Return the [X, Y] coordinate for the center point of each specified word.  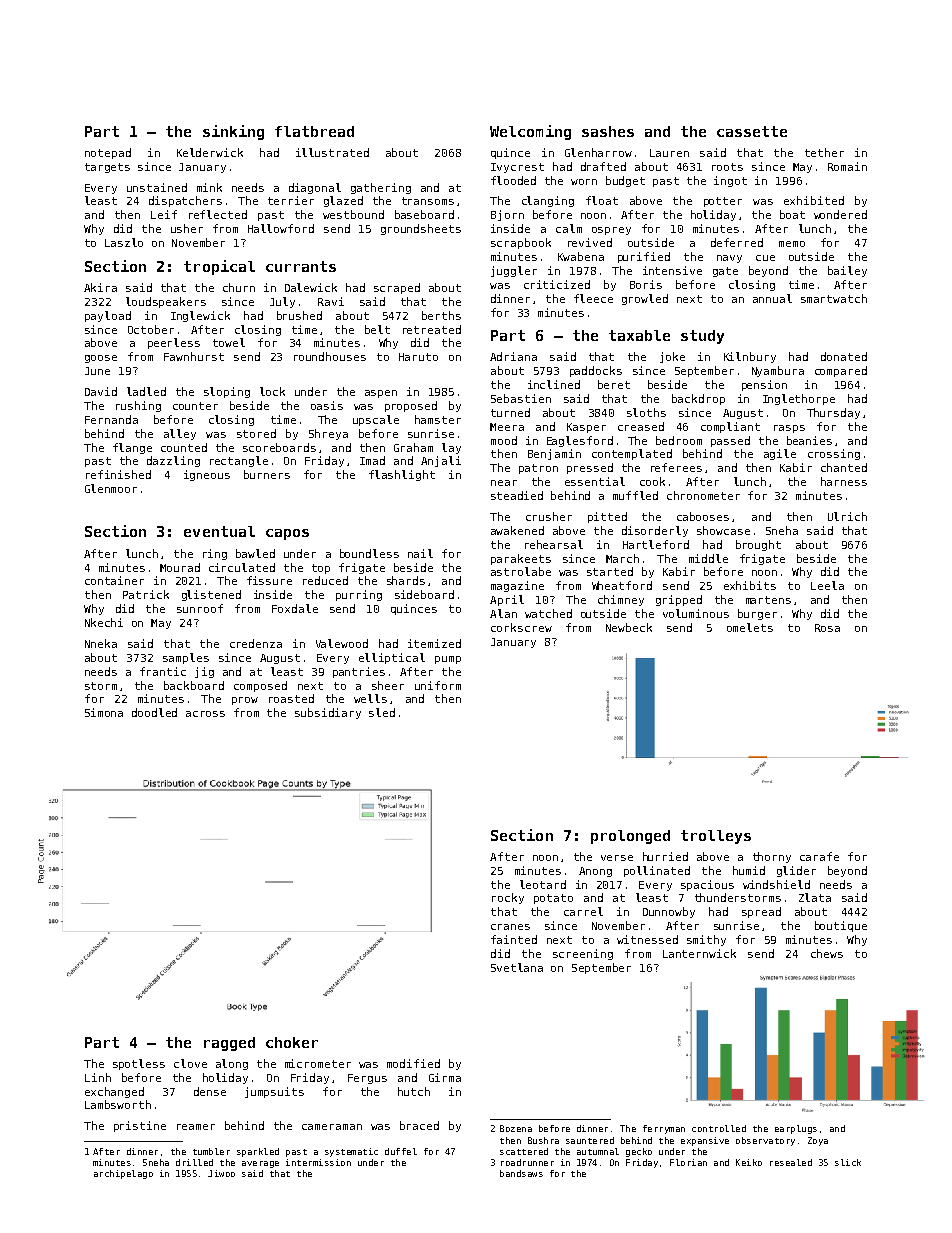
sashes [608, 131]
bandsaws [521, 1173]
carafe [819, 856]
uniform [438, 685]
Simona [104, 712]
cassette [752, 131]
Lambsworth [118, 1104]
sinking [233, 132]
